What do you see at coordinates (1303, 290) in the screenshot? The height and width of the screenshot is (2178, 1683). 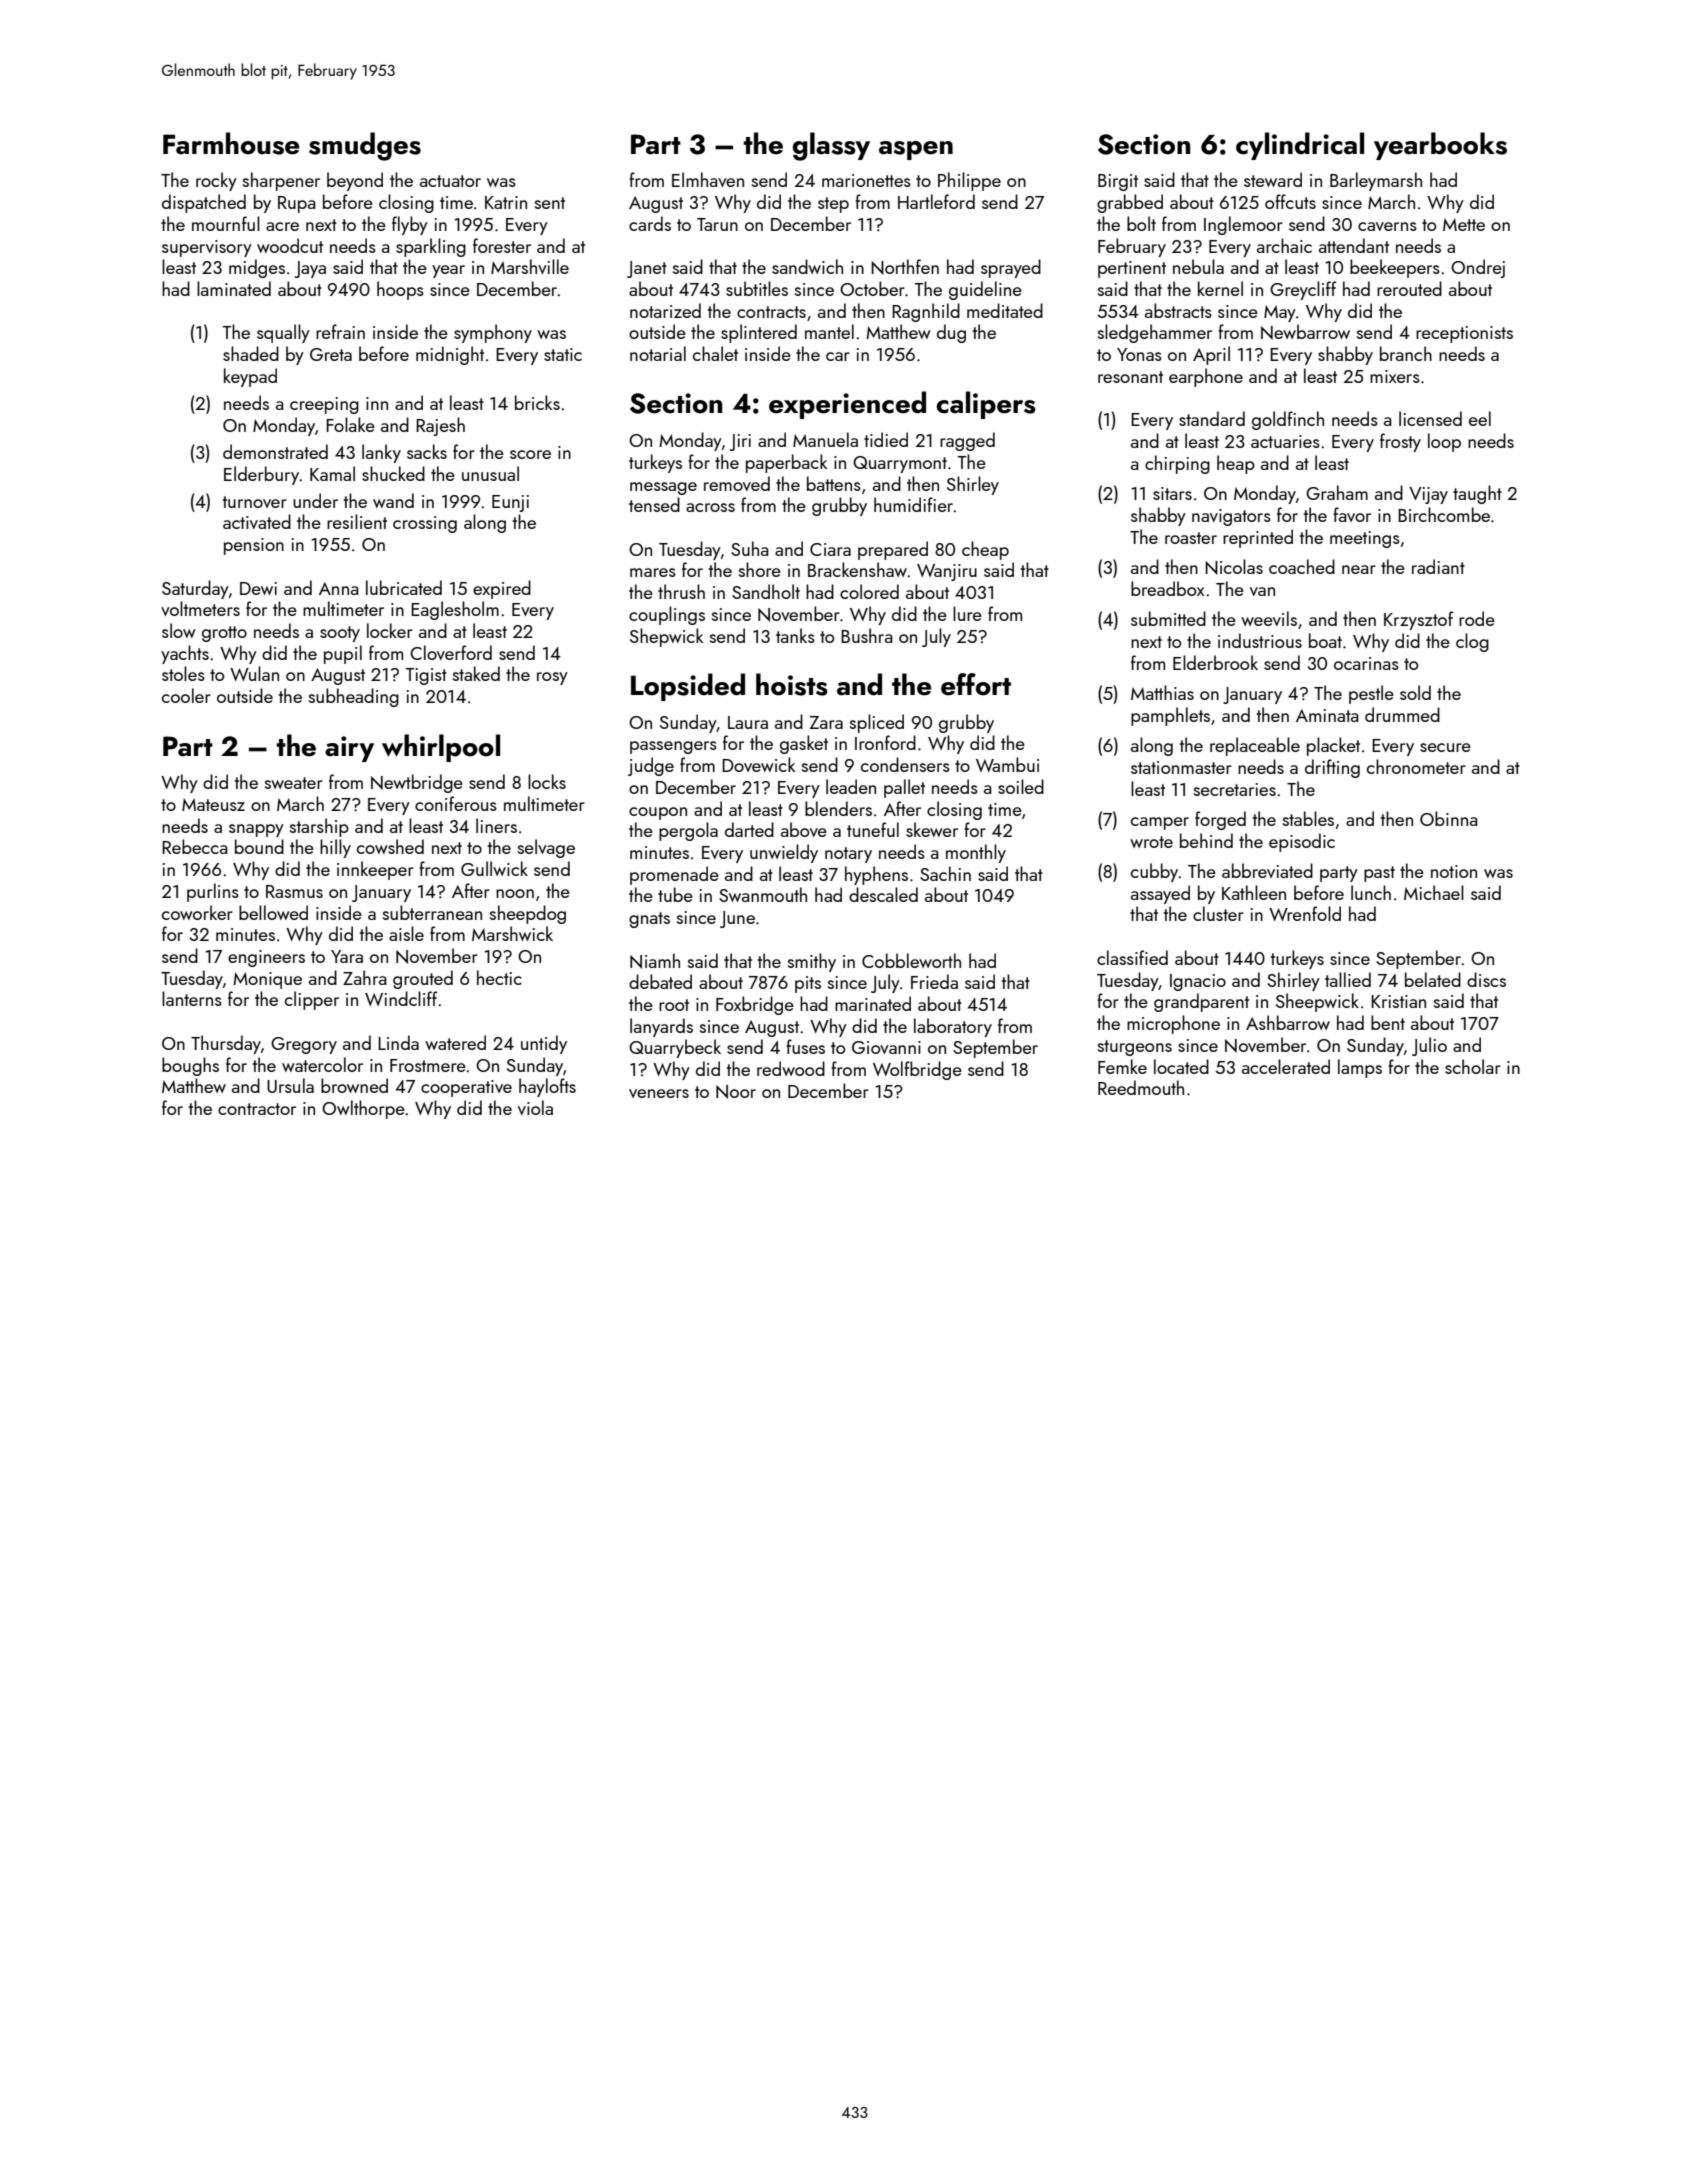 I see `Greycliff` at bounding box center [1303, 290].
